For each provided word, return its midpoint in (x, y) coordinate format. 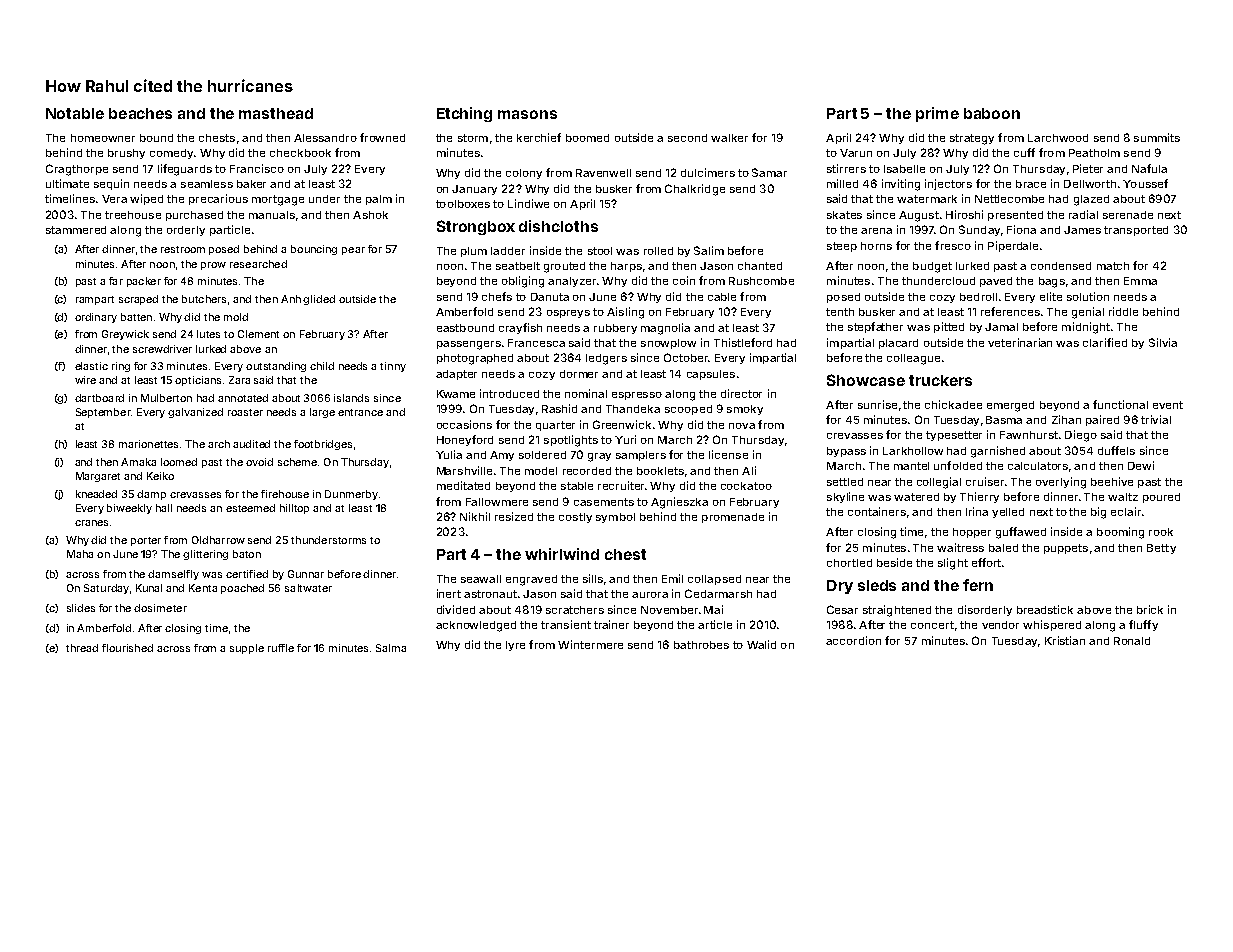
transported (1136, 231)
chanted (760, 266)
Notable (75, 113)
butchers (204, 299)
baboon (992, 113)
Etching (464, 114)
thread (82, 648)
